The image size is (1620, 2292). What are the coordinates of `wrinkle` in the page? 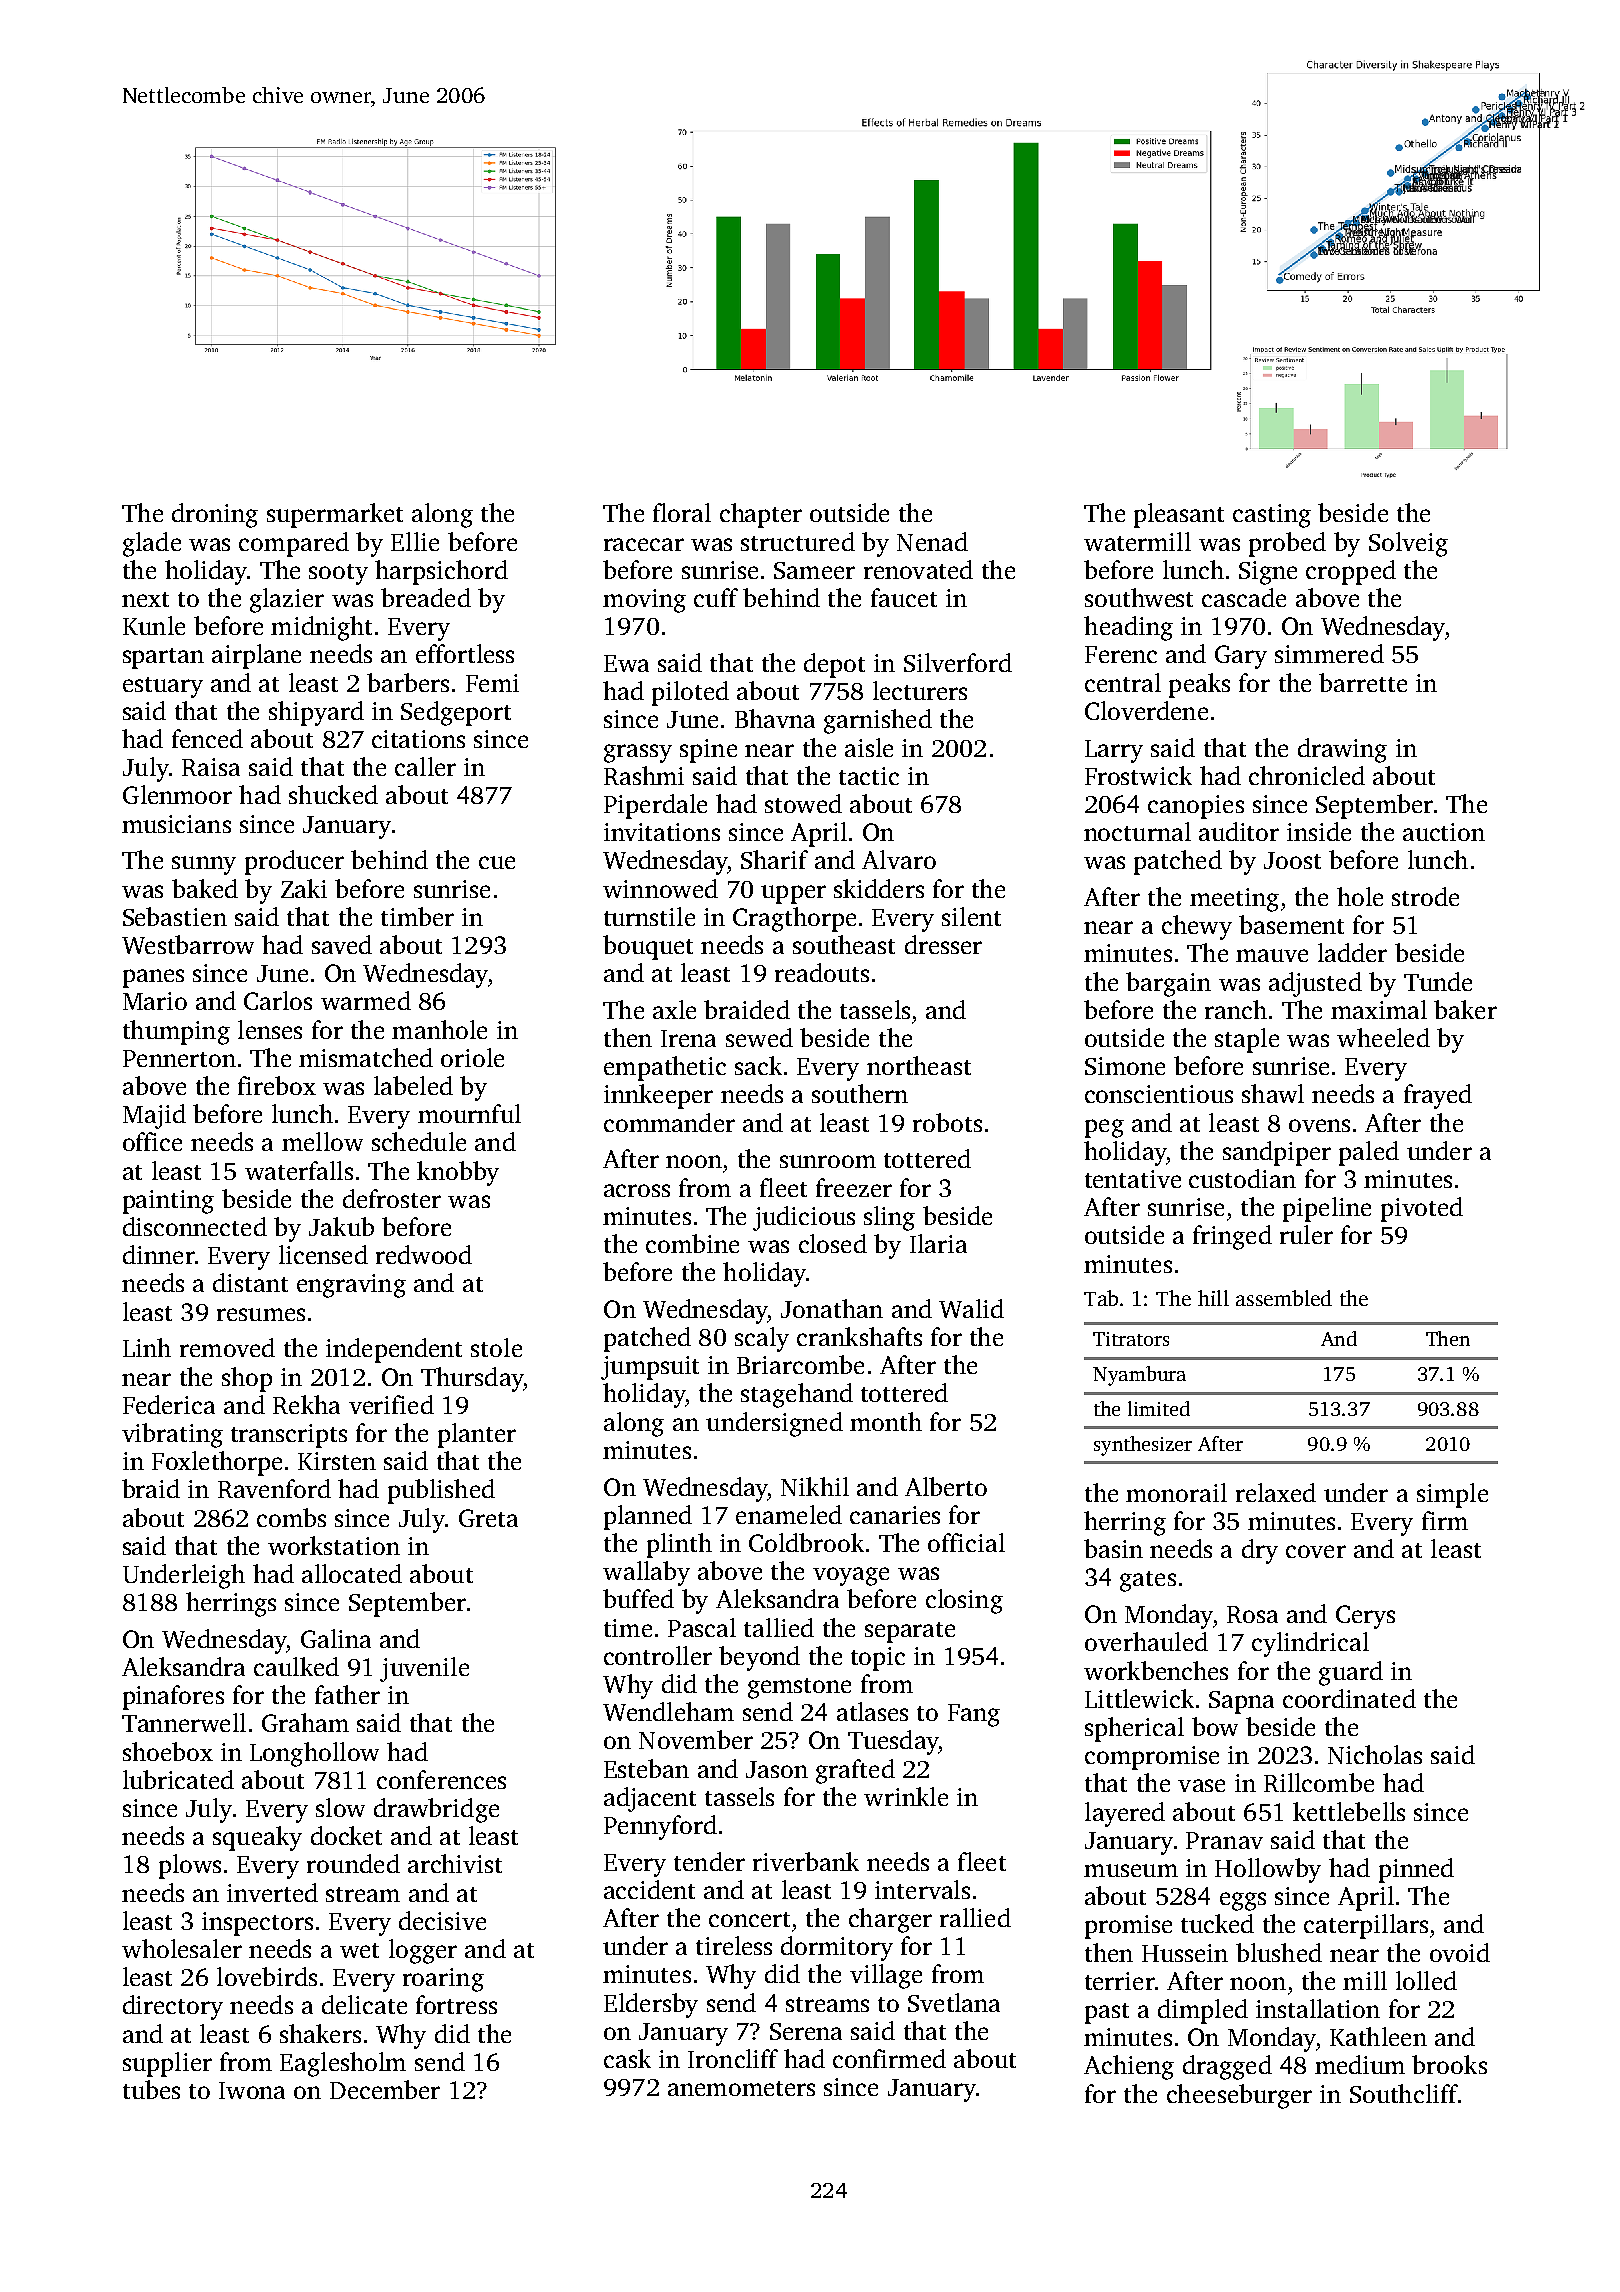 It's located at (906, 1796).
